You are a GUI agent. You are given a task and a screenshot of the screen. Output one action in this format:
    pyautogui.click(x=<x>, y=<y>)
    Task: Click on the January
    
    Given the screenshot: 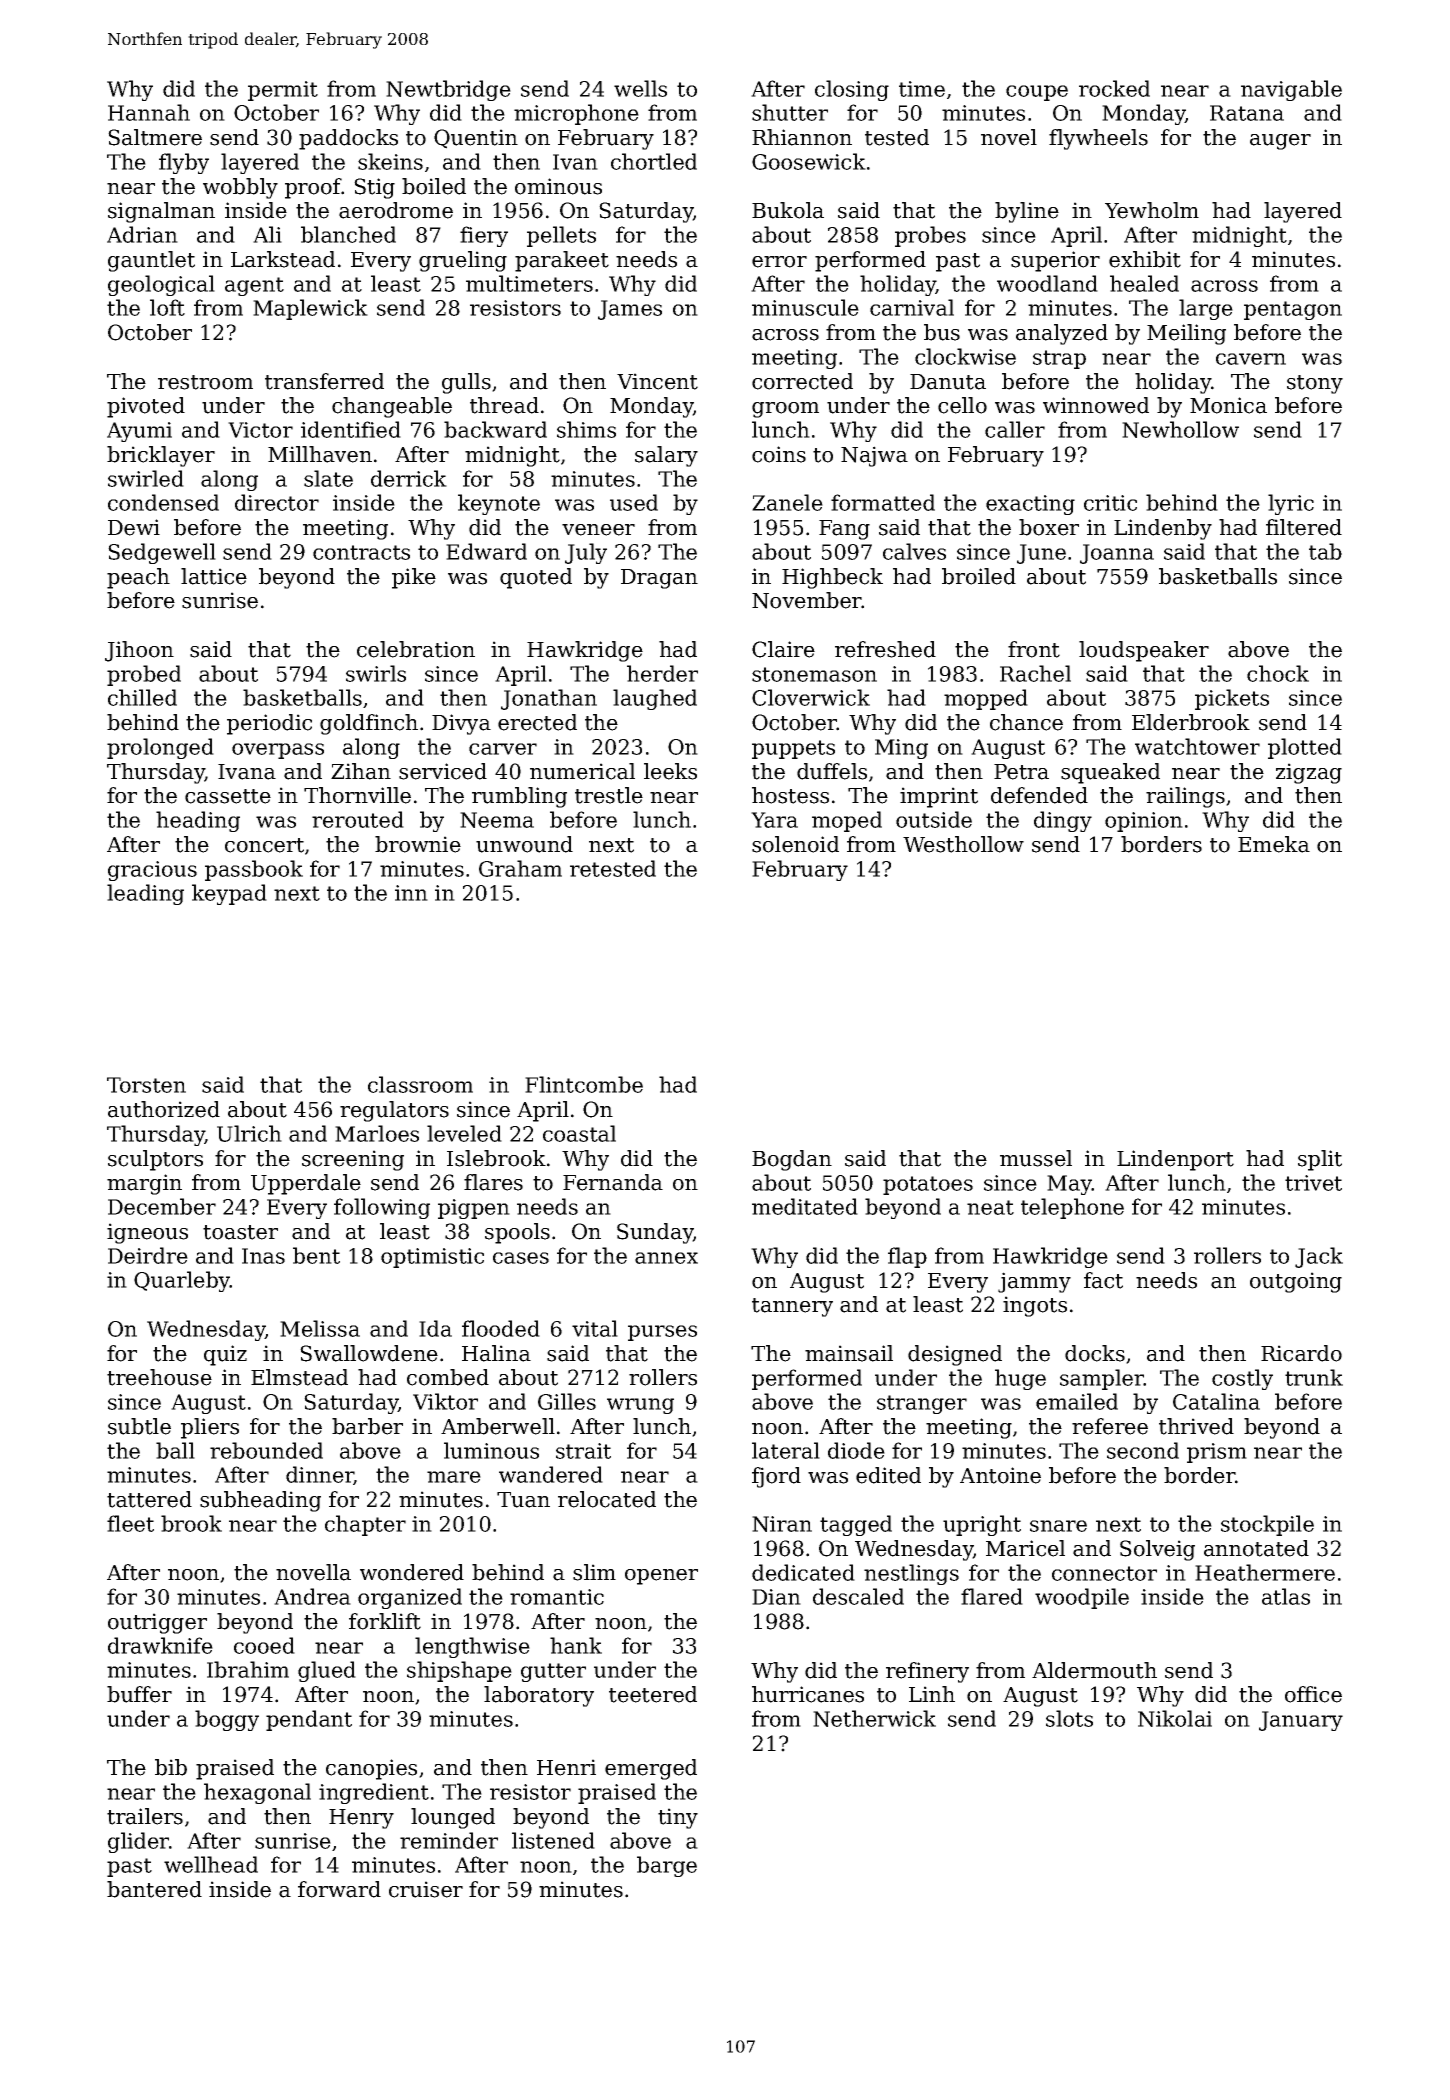 What is the action you would take?
    pyautogui.click(x=1301, y=1721)
